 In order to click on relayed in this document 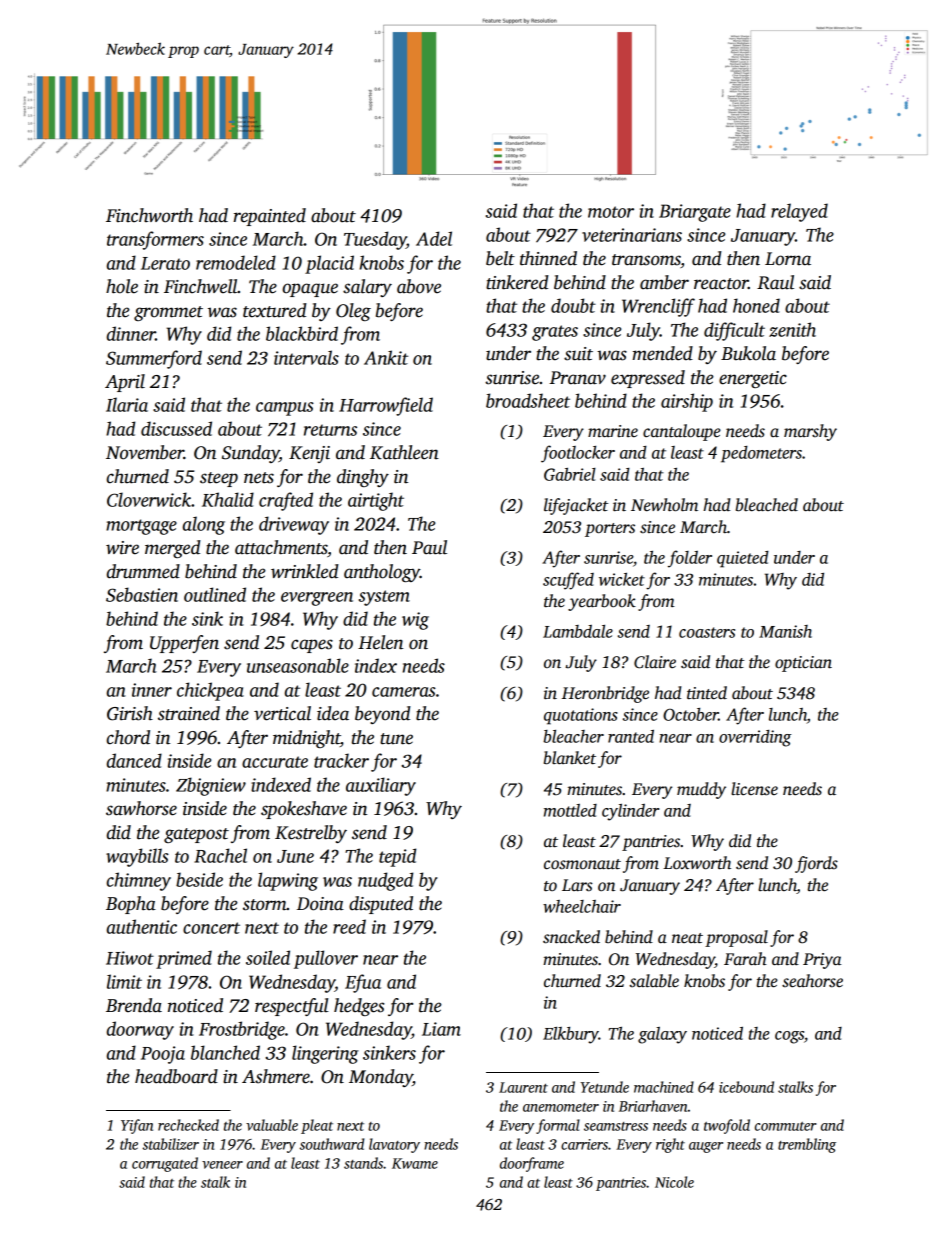, I will do `click(799, 212)`.
